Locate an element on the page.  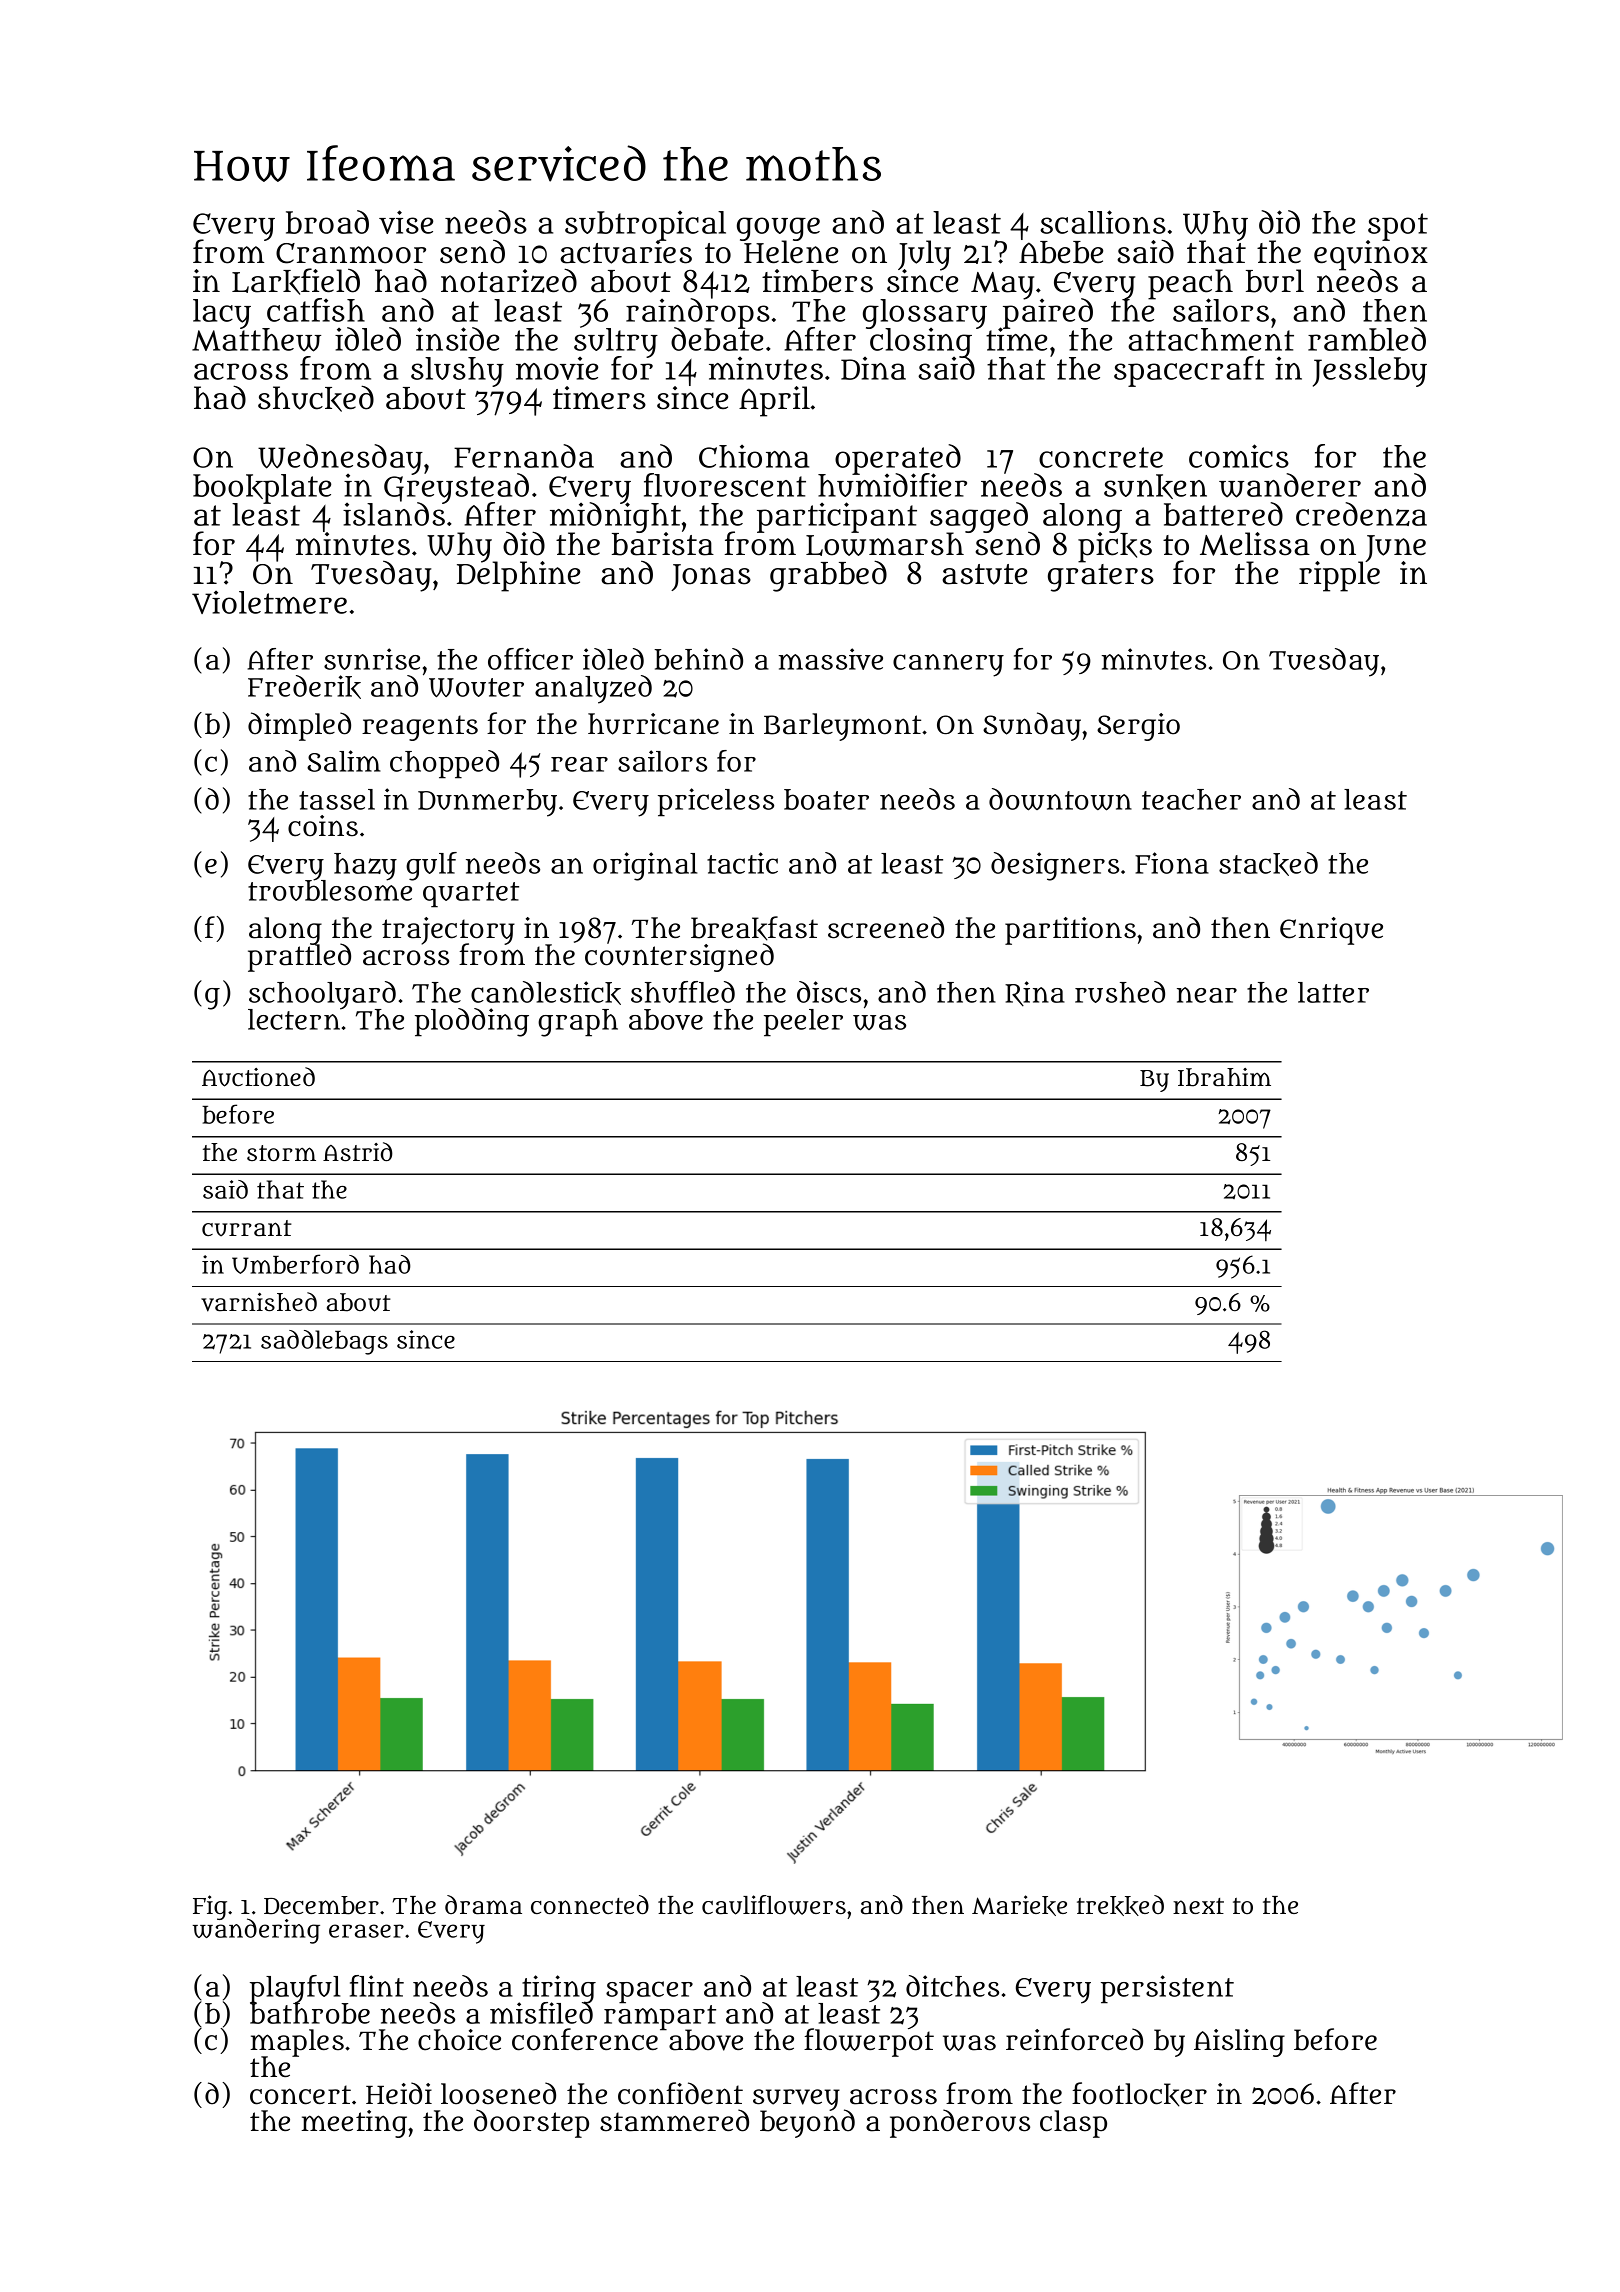
Ibrahim is located at coordinates (1224, 1077).
